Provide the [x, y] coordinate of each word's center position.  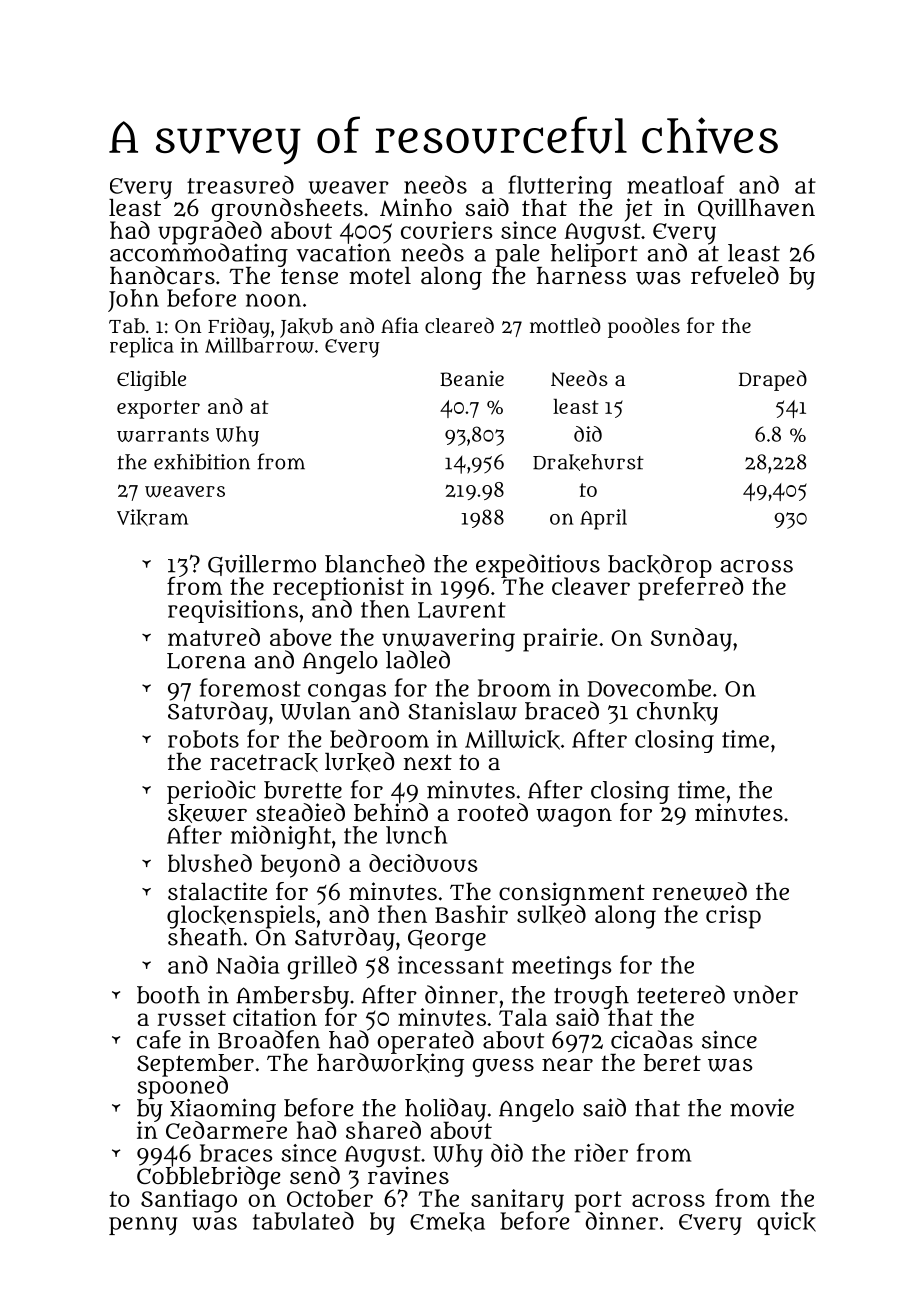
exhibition [202, 462]
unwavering [448, 639]
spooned [183, 1087]
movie [762, 1108]
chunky [677, 713]
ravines [408, 1176]
